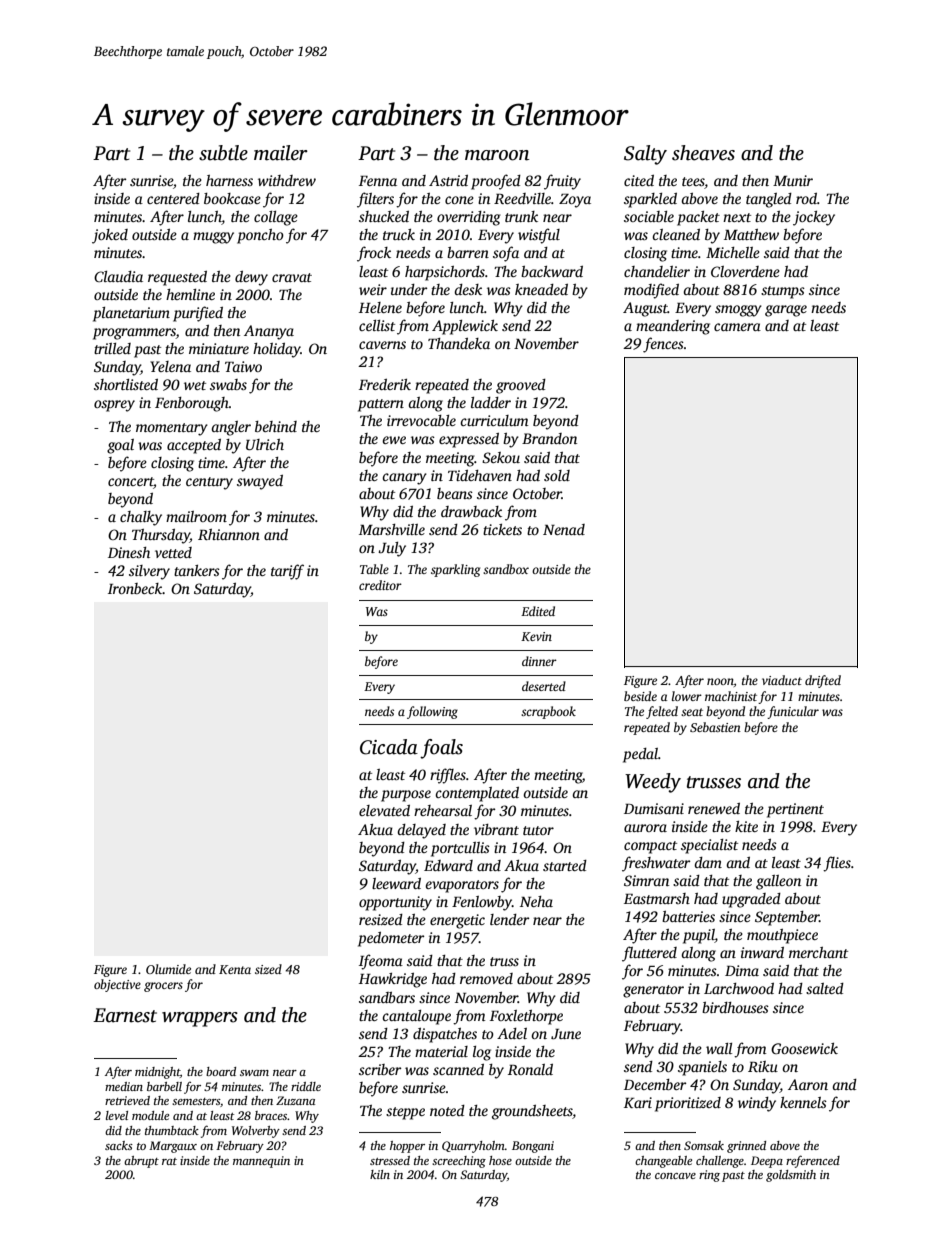 The width and height of the screenshot is (952, 1233). What do you see at coordinates (168, 969) in the screenshot?
I see `Olumide` at bounding box center [168, 969].
